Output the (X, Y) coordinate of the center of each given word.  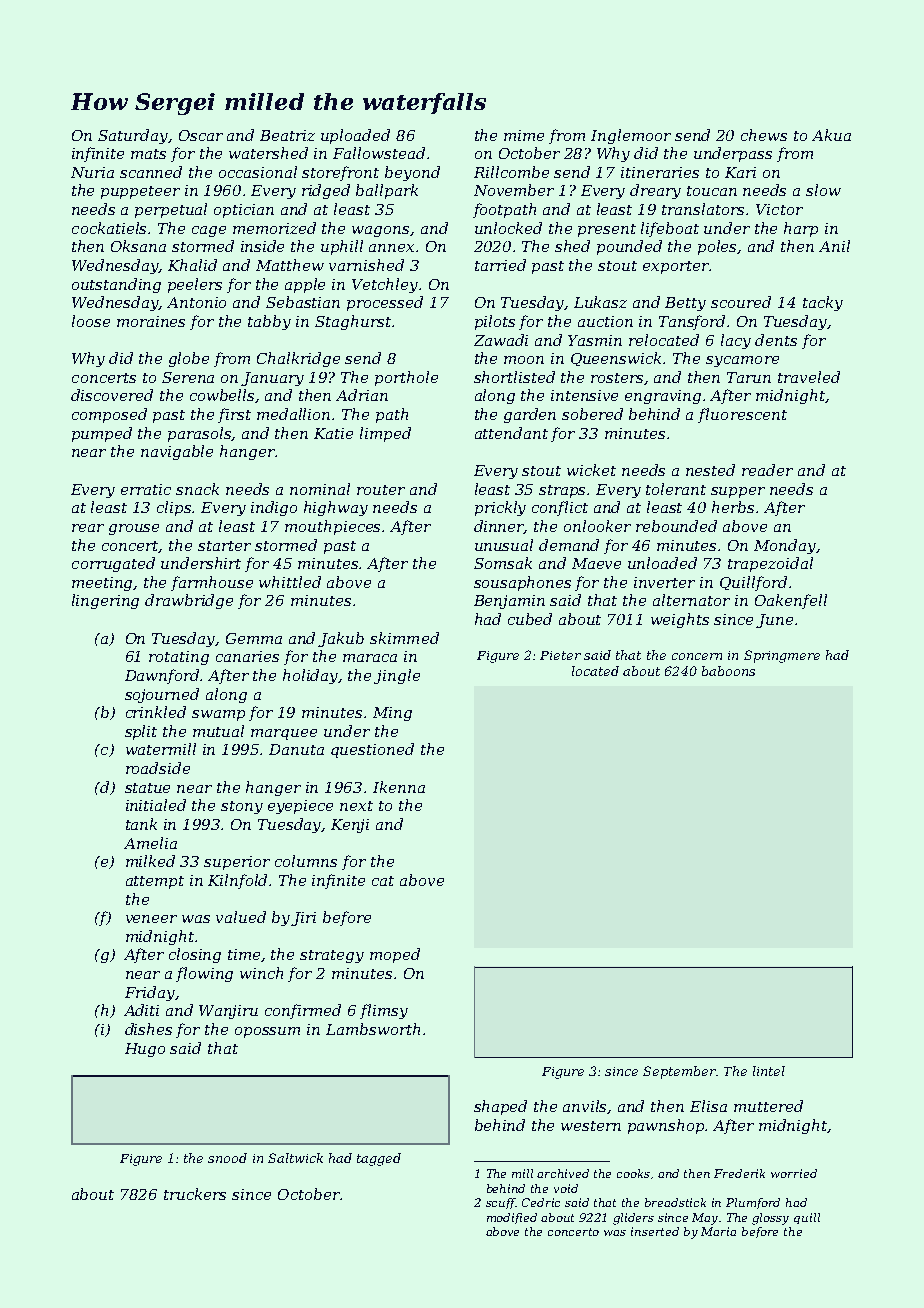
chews (764, 135)
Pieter (560, 655)
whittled (290, 582)
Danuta (296, 749)
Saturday (133, 136)
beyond (412, 173)
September (679, 1072)
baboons (728, 671)
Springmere (782, 656)
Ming (392, 714)
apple (305, 285)
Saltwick (295, 1158)
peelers (195, 285)
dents (776, 340)
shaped (500, 1107)
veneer (151, 919)
